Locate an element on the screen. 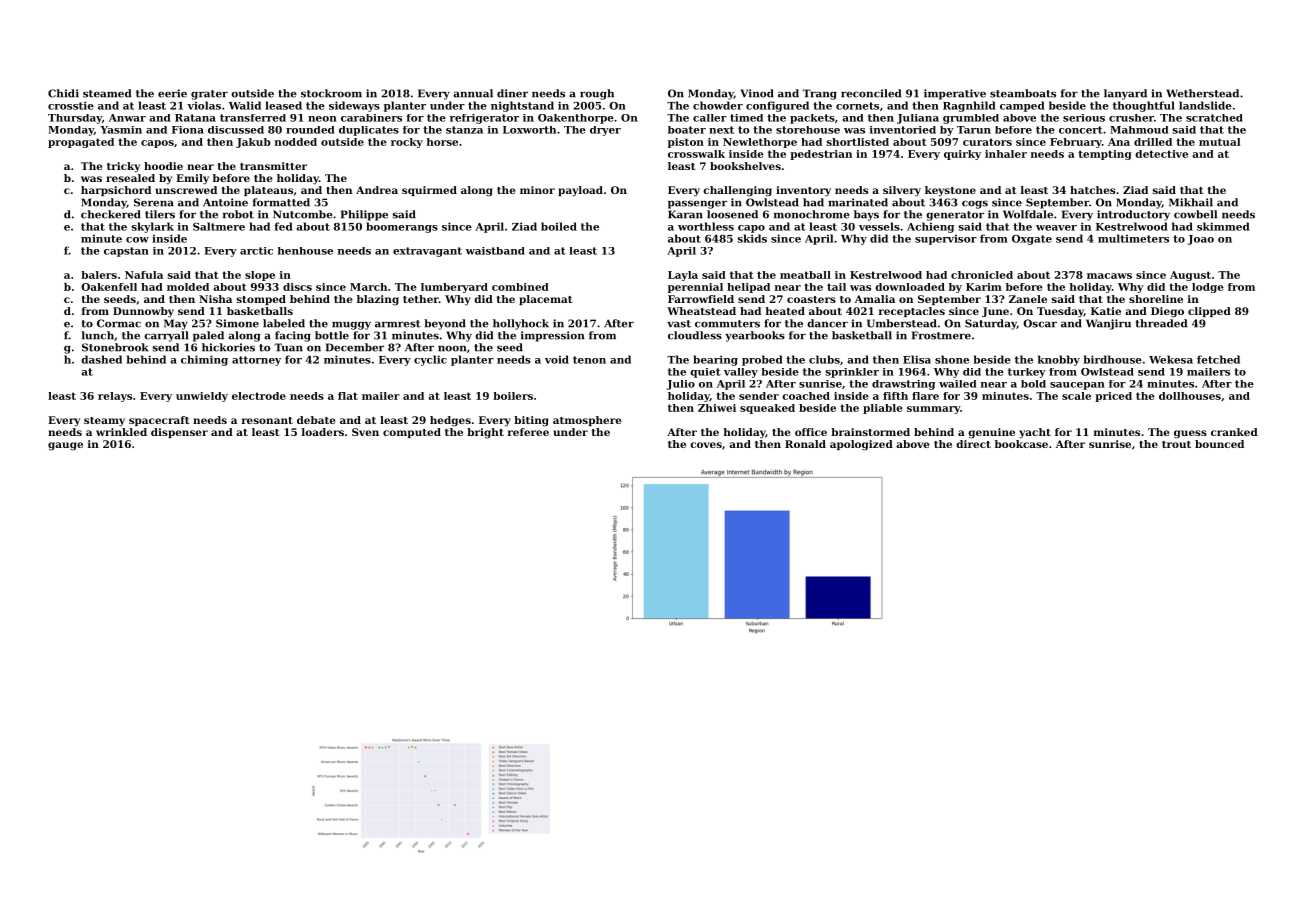 This screenshot has width=1308, height=924. Karan is located at coordinates (685, 214).
